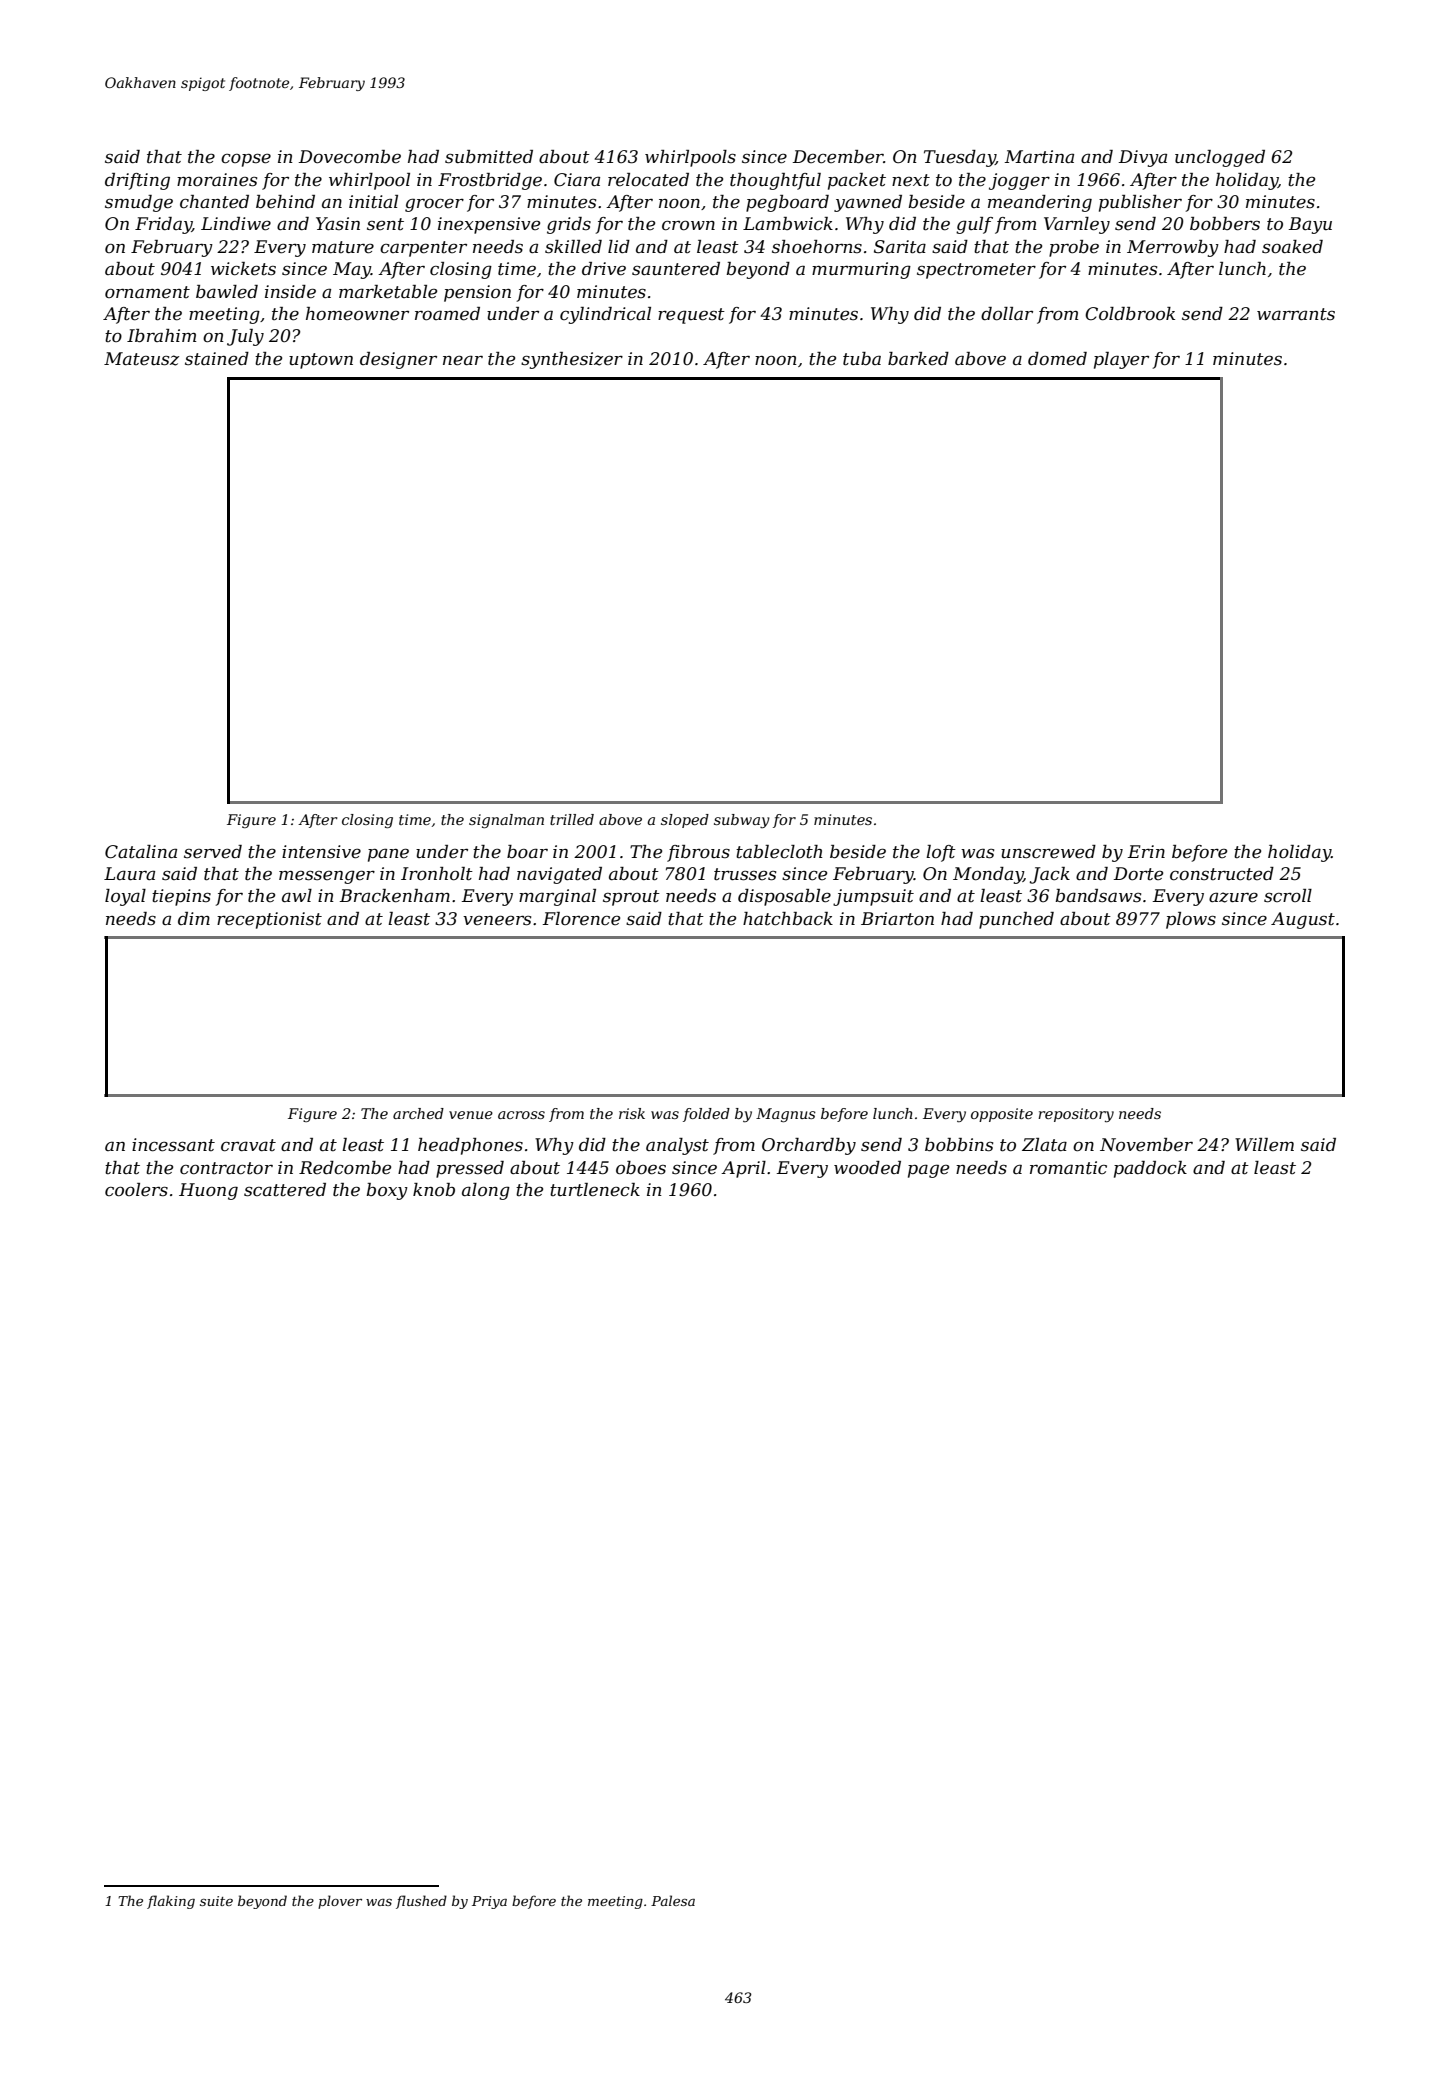  I want to click on loyal, so click(125, 897).
